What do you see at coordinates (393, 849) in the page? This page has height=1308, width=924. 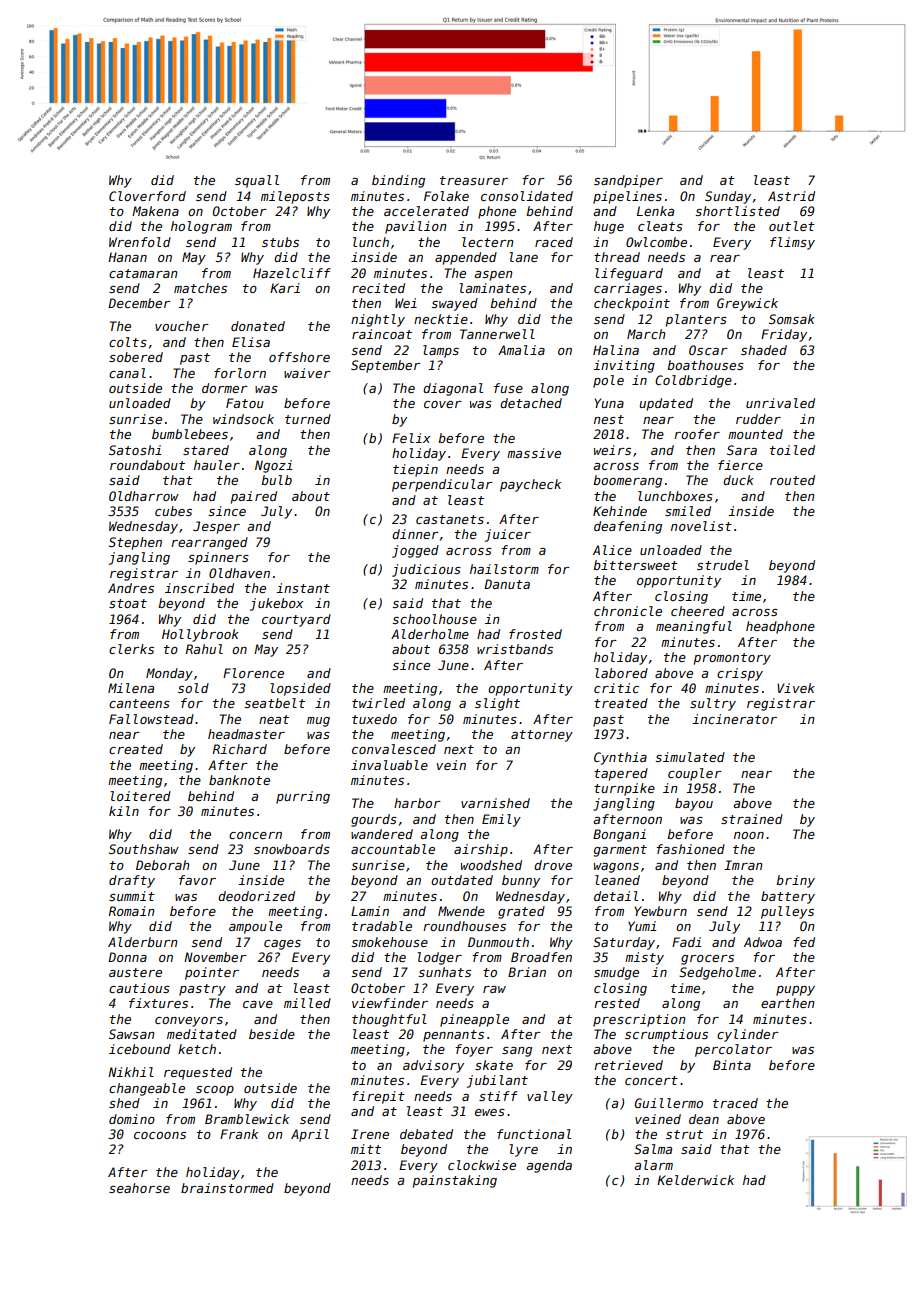 I see `accountable` at bounding box center [393, 849].
